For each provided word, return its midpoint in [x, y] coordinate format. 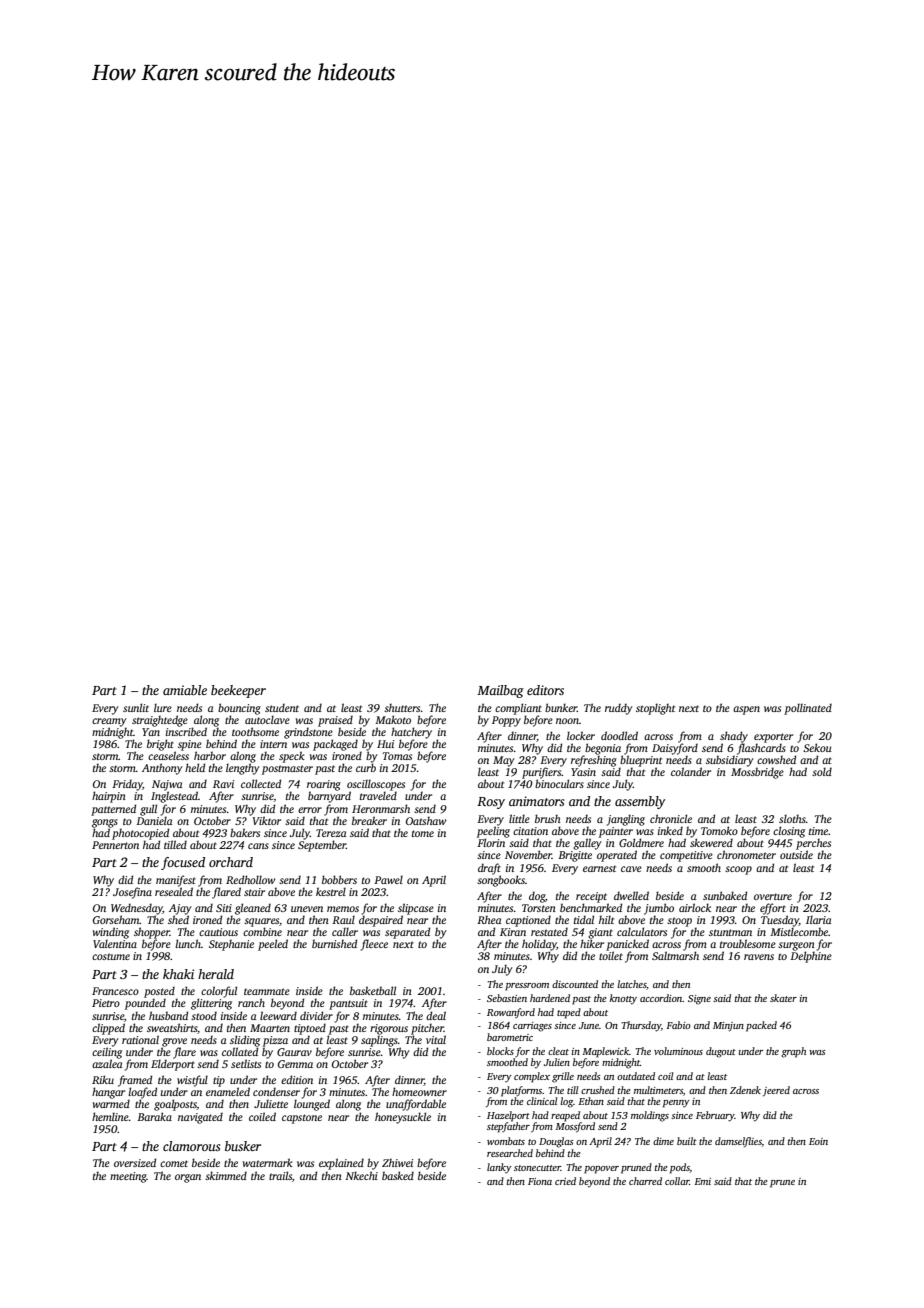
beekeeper [238, 691]
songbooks [501, 881]
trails [280, 1175]
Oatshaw [426, 820]
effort [773, 909]
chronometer [746, 854]
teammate [267, 991]
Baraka [154, 1116]
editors [545, 690]
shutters [402, 707]
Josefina [132, 893]
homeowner [419, 1091]
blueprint [641, 761]
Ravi [223, 784]
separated [407, 933]
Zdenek [745, 1090]
